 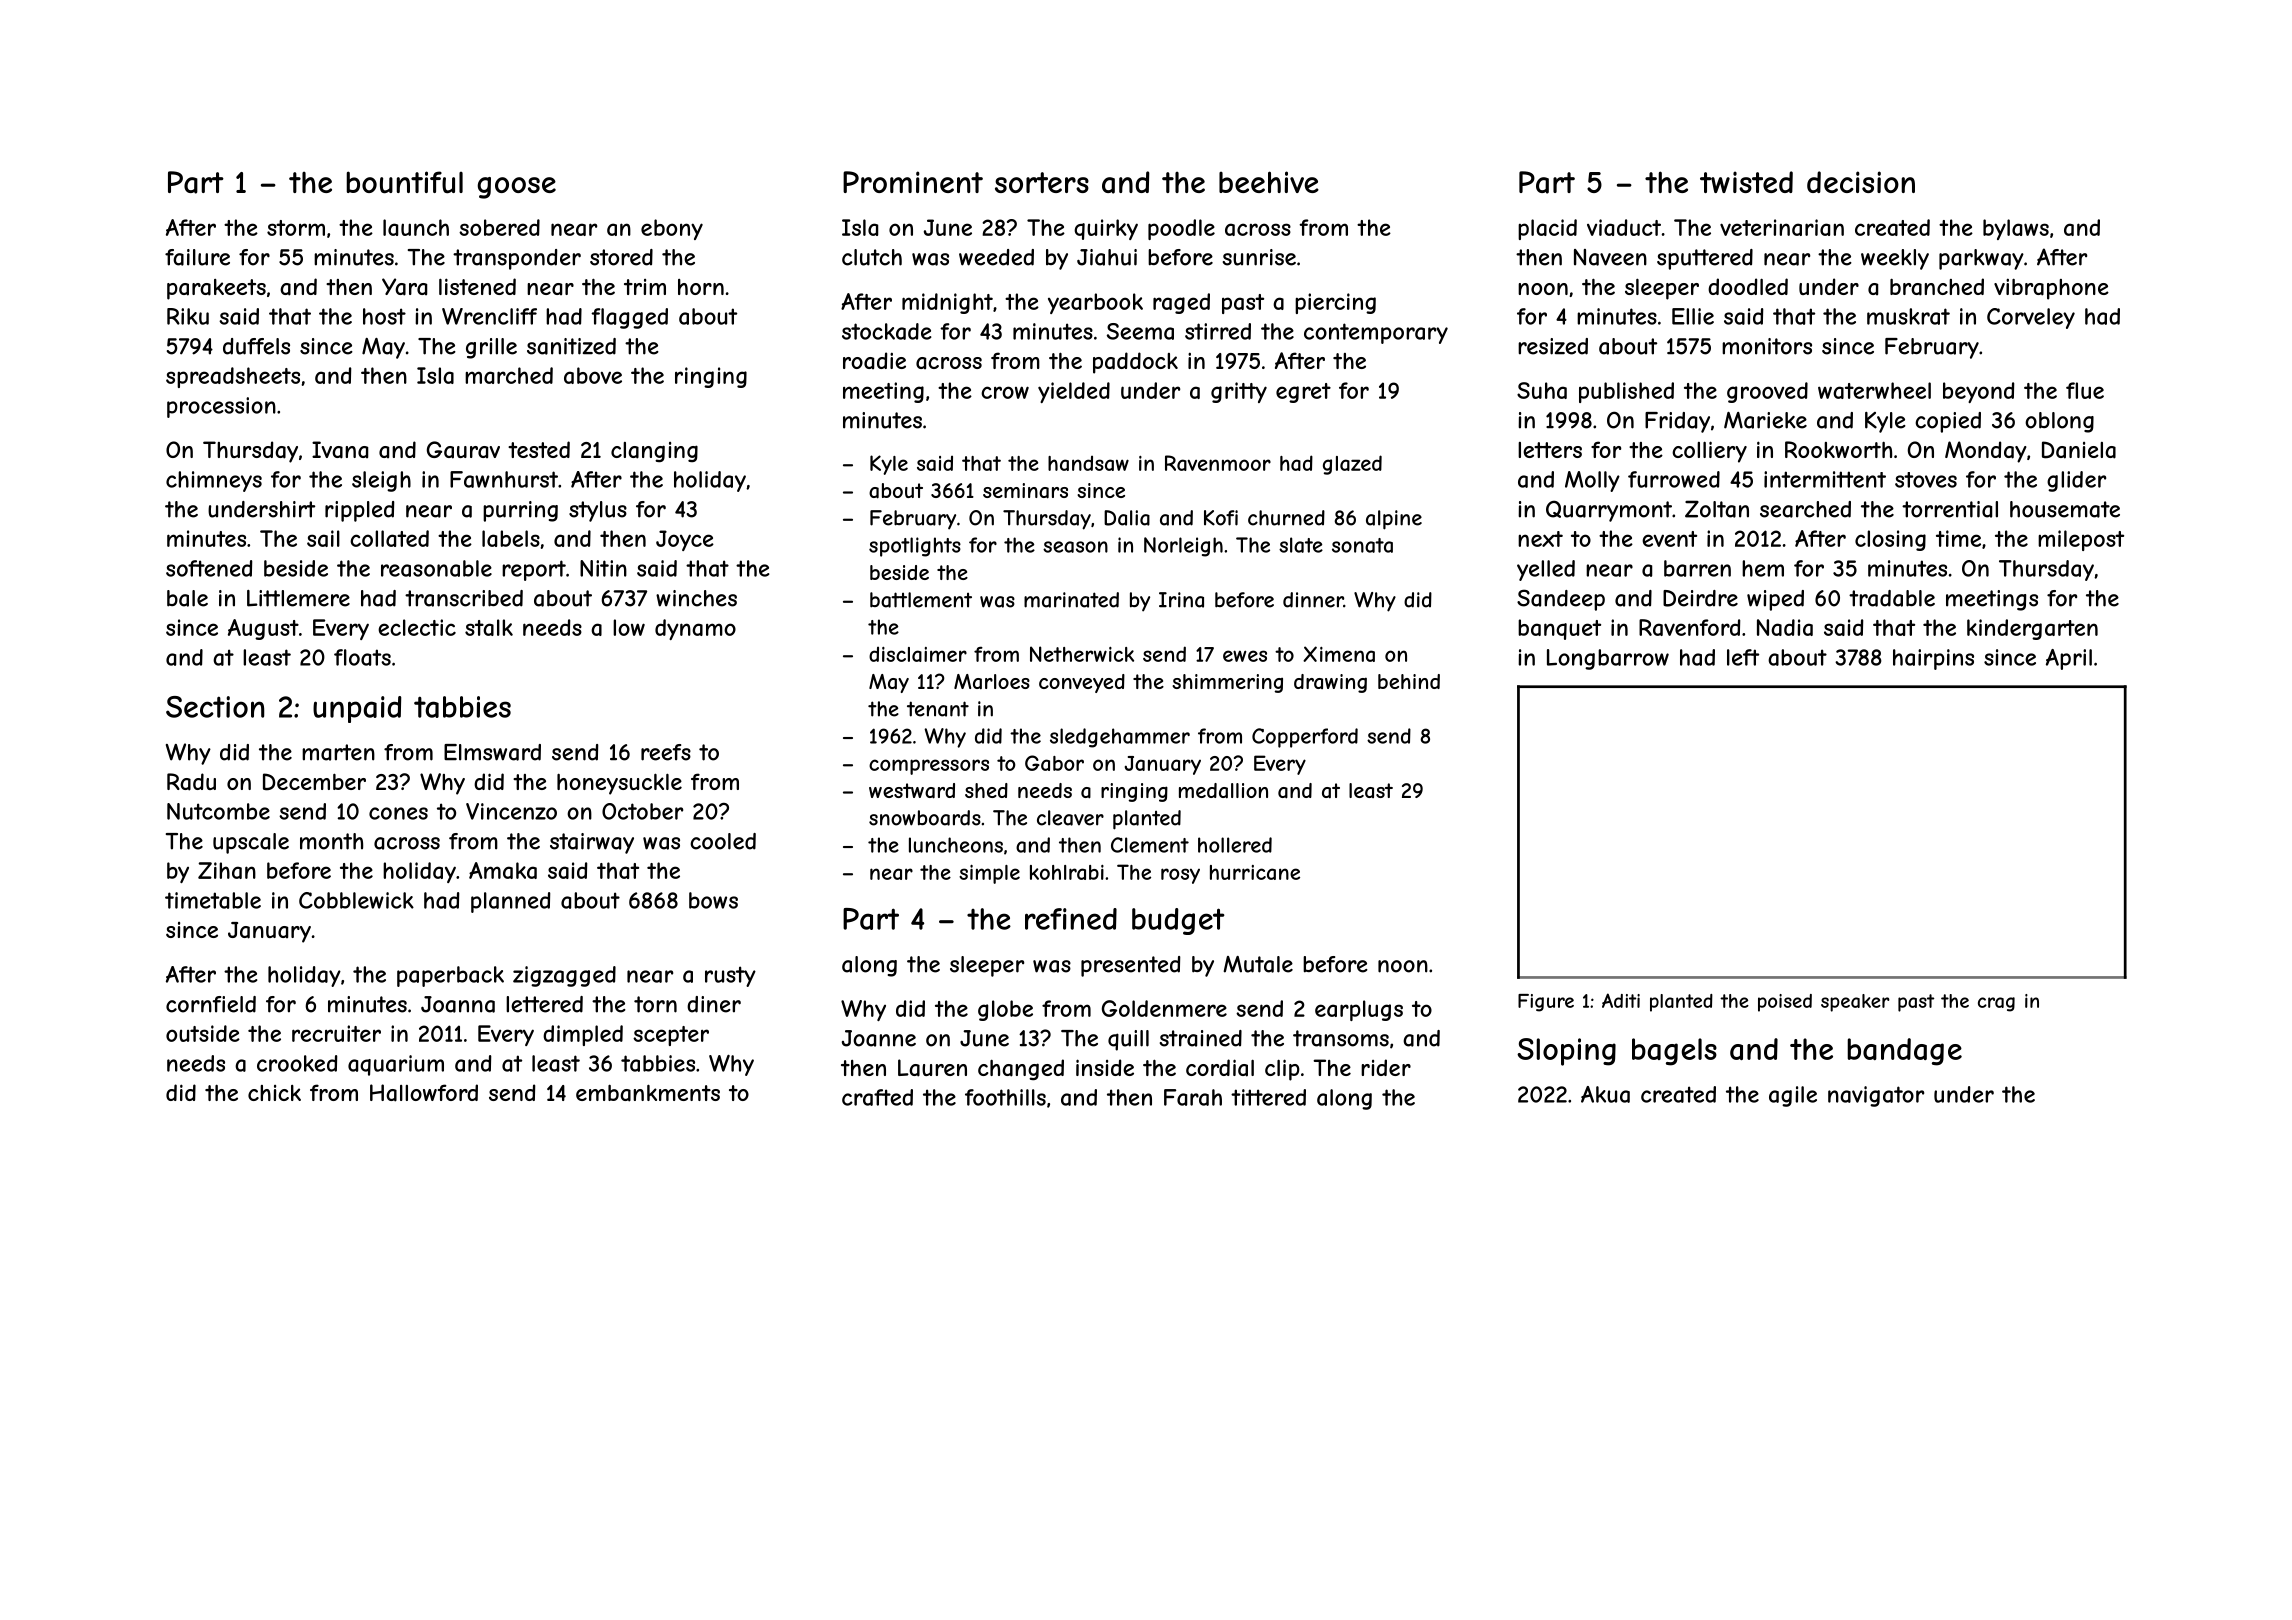 What do you see at coordinates (1669, 539) in the screenshot?
I see `event` at bounding box center [1669, 539].
